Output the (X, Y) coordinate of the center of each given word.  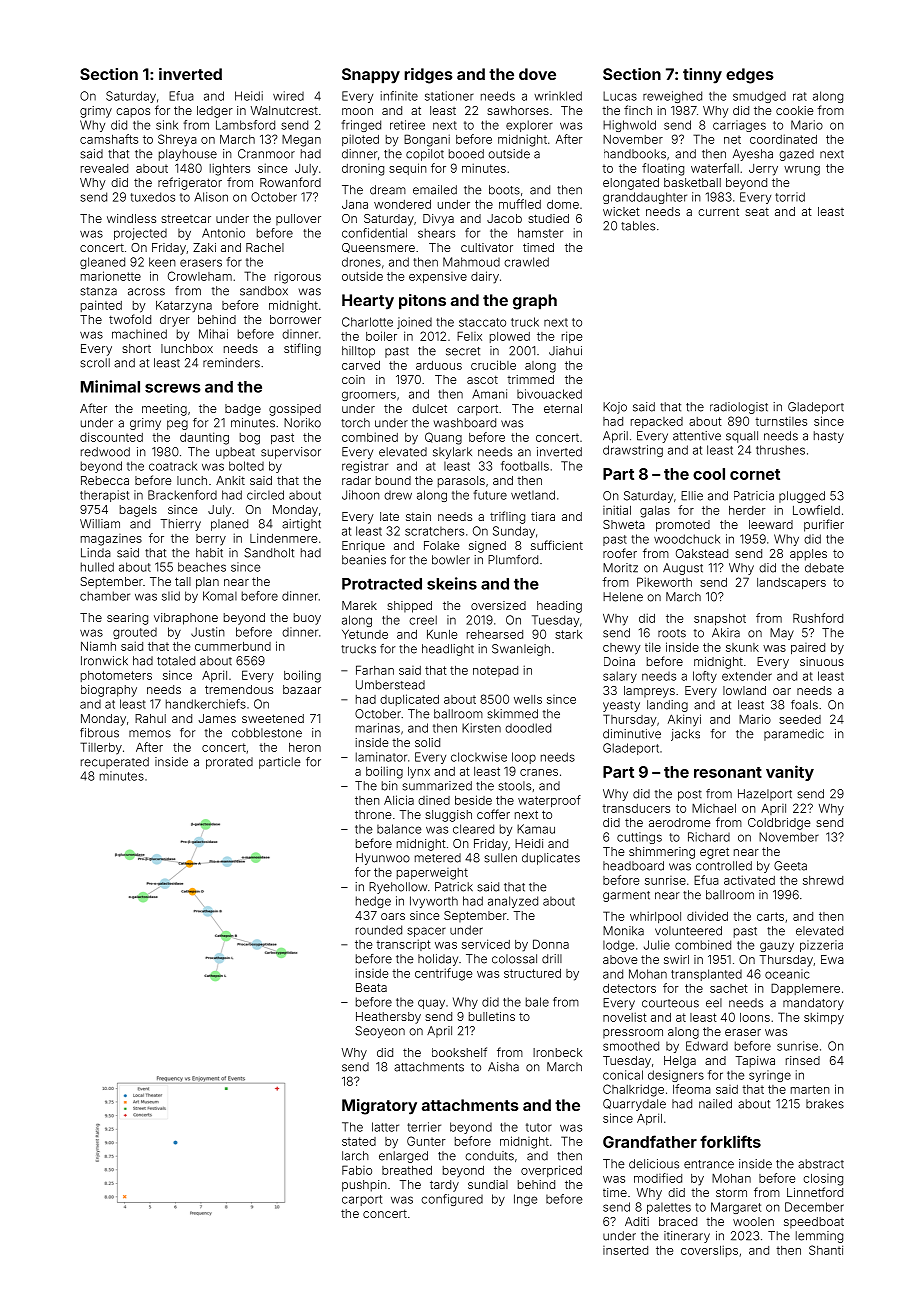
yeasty (621, 706)
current (718, 211)
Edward (707, 1046)
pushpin (364, 1186)
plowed (510, 337)
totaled (176, 661)
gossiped (295, 410)
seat (757, 211)
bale (537, 1002)
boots (504, 190)
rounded (379, 930)
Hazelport (765, 795)
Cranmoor (266, 154)
